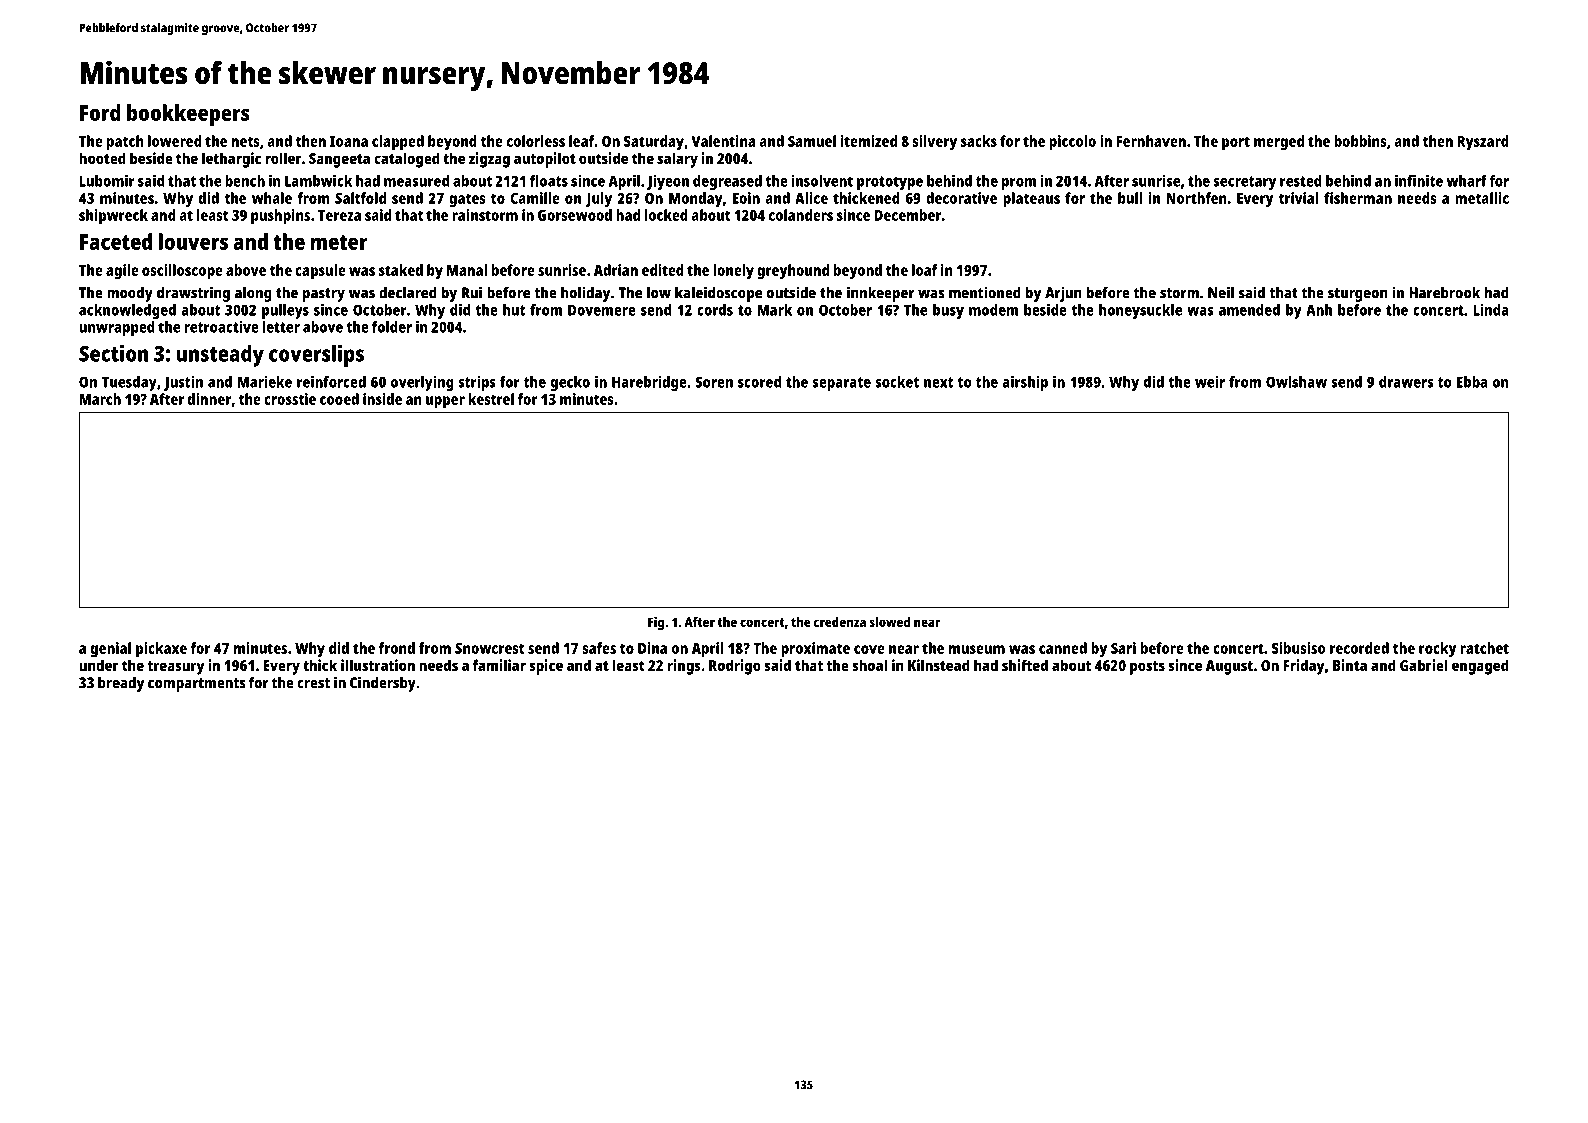 This page has width=1588, height=1123. What do you see at coordinates (812, 141) in the page?
I see `Samuel` at bounding box center [812, 141].
